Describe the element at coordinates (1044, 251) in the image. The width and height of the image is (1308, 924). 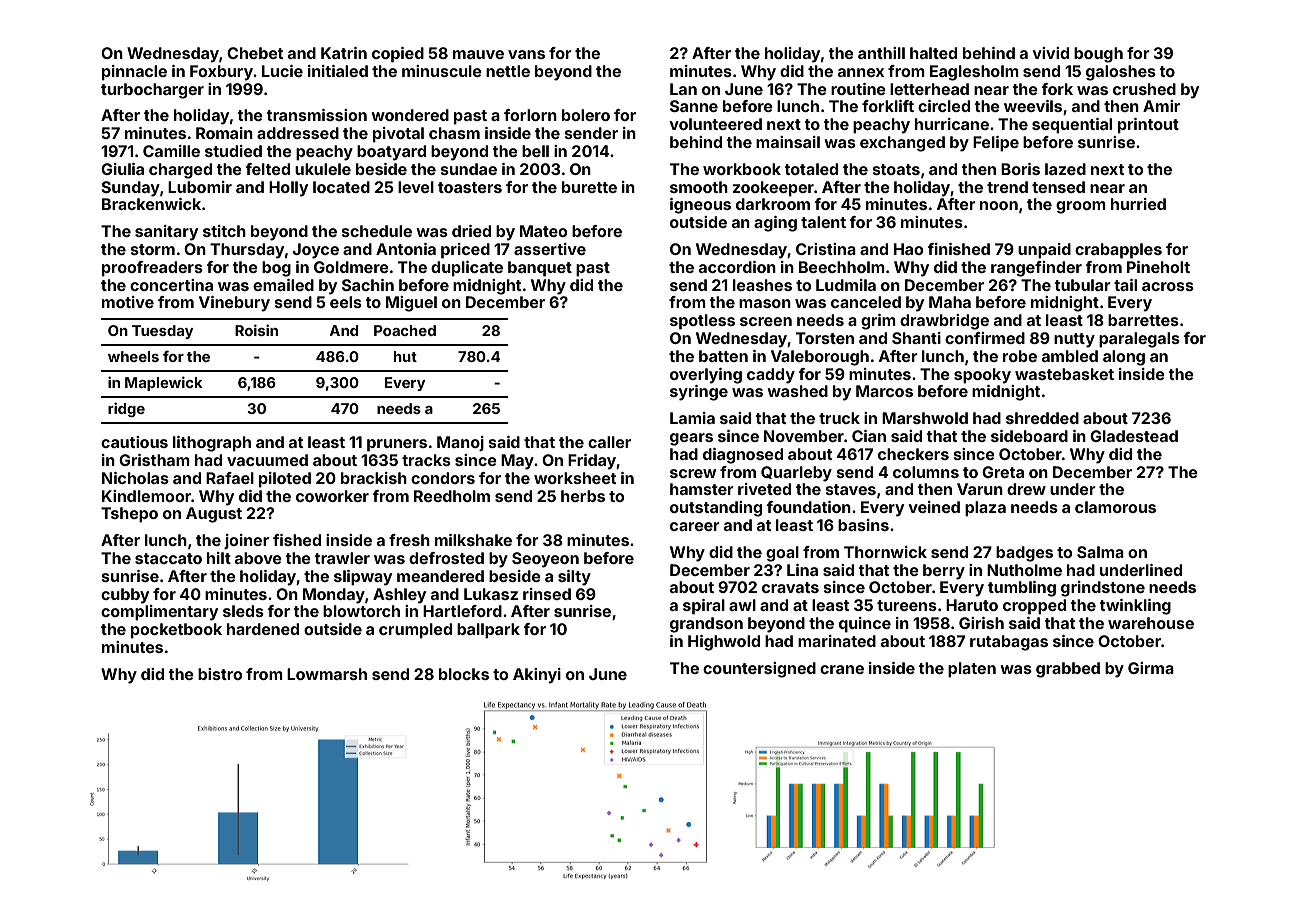
I see `unpaid` at that location.
